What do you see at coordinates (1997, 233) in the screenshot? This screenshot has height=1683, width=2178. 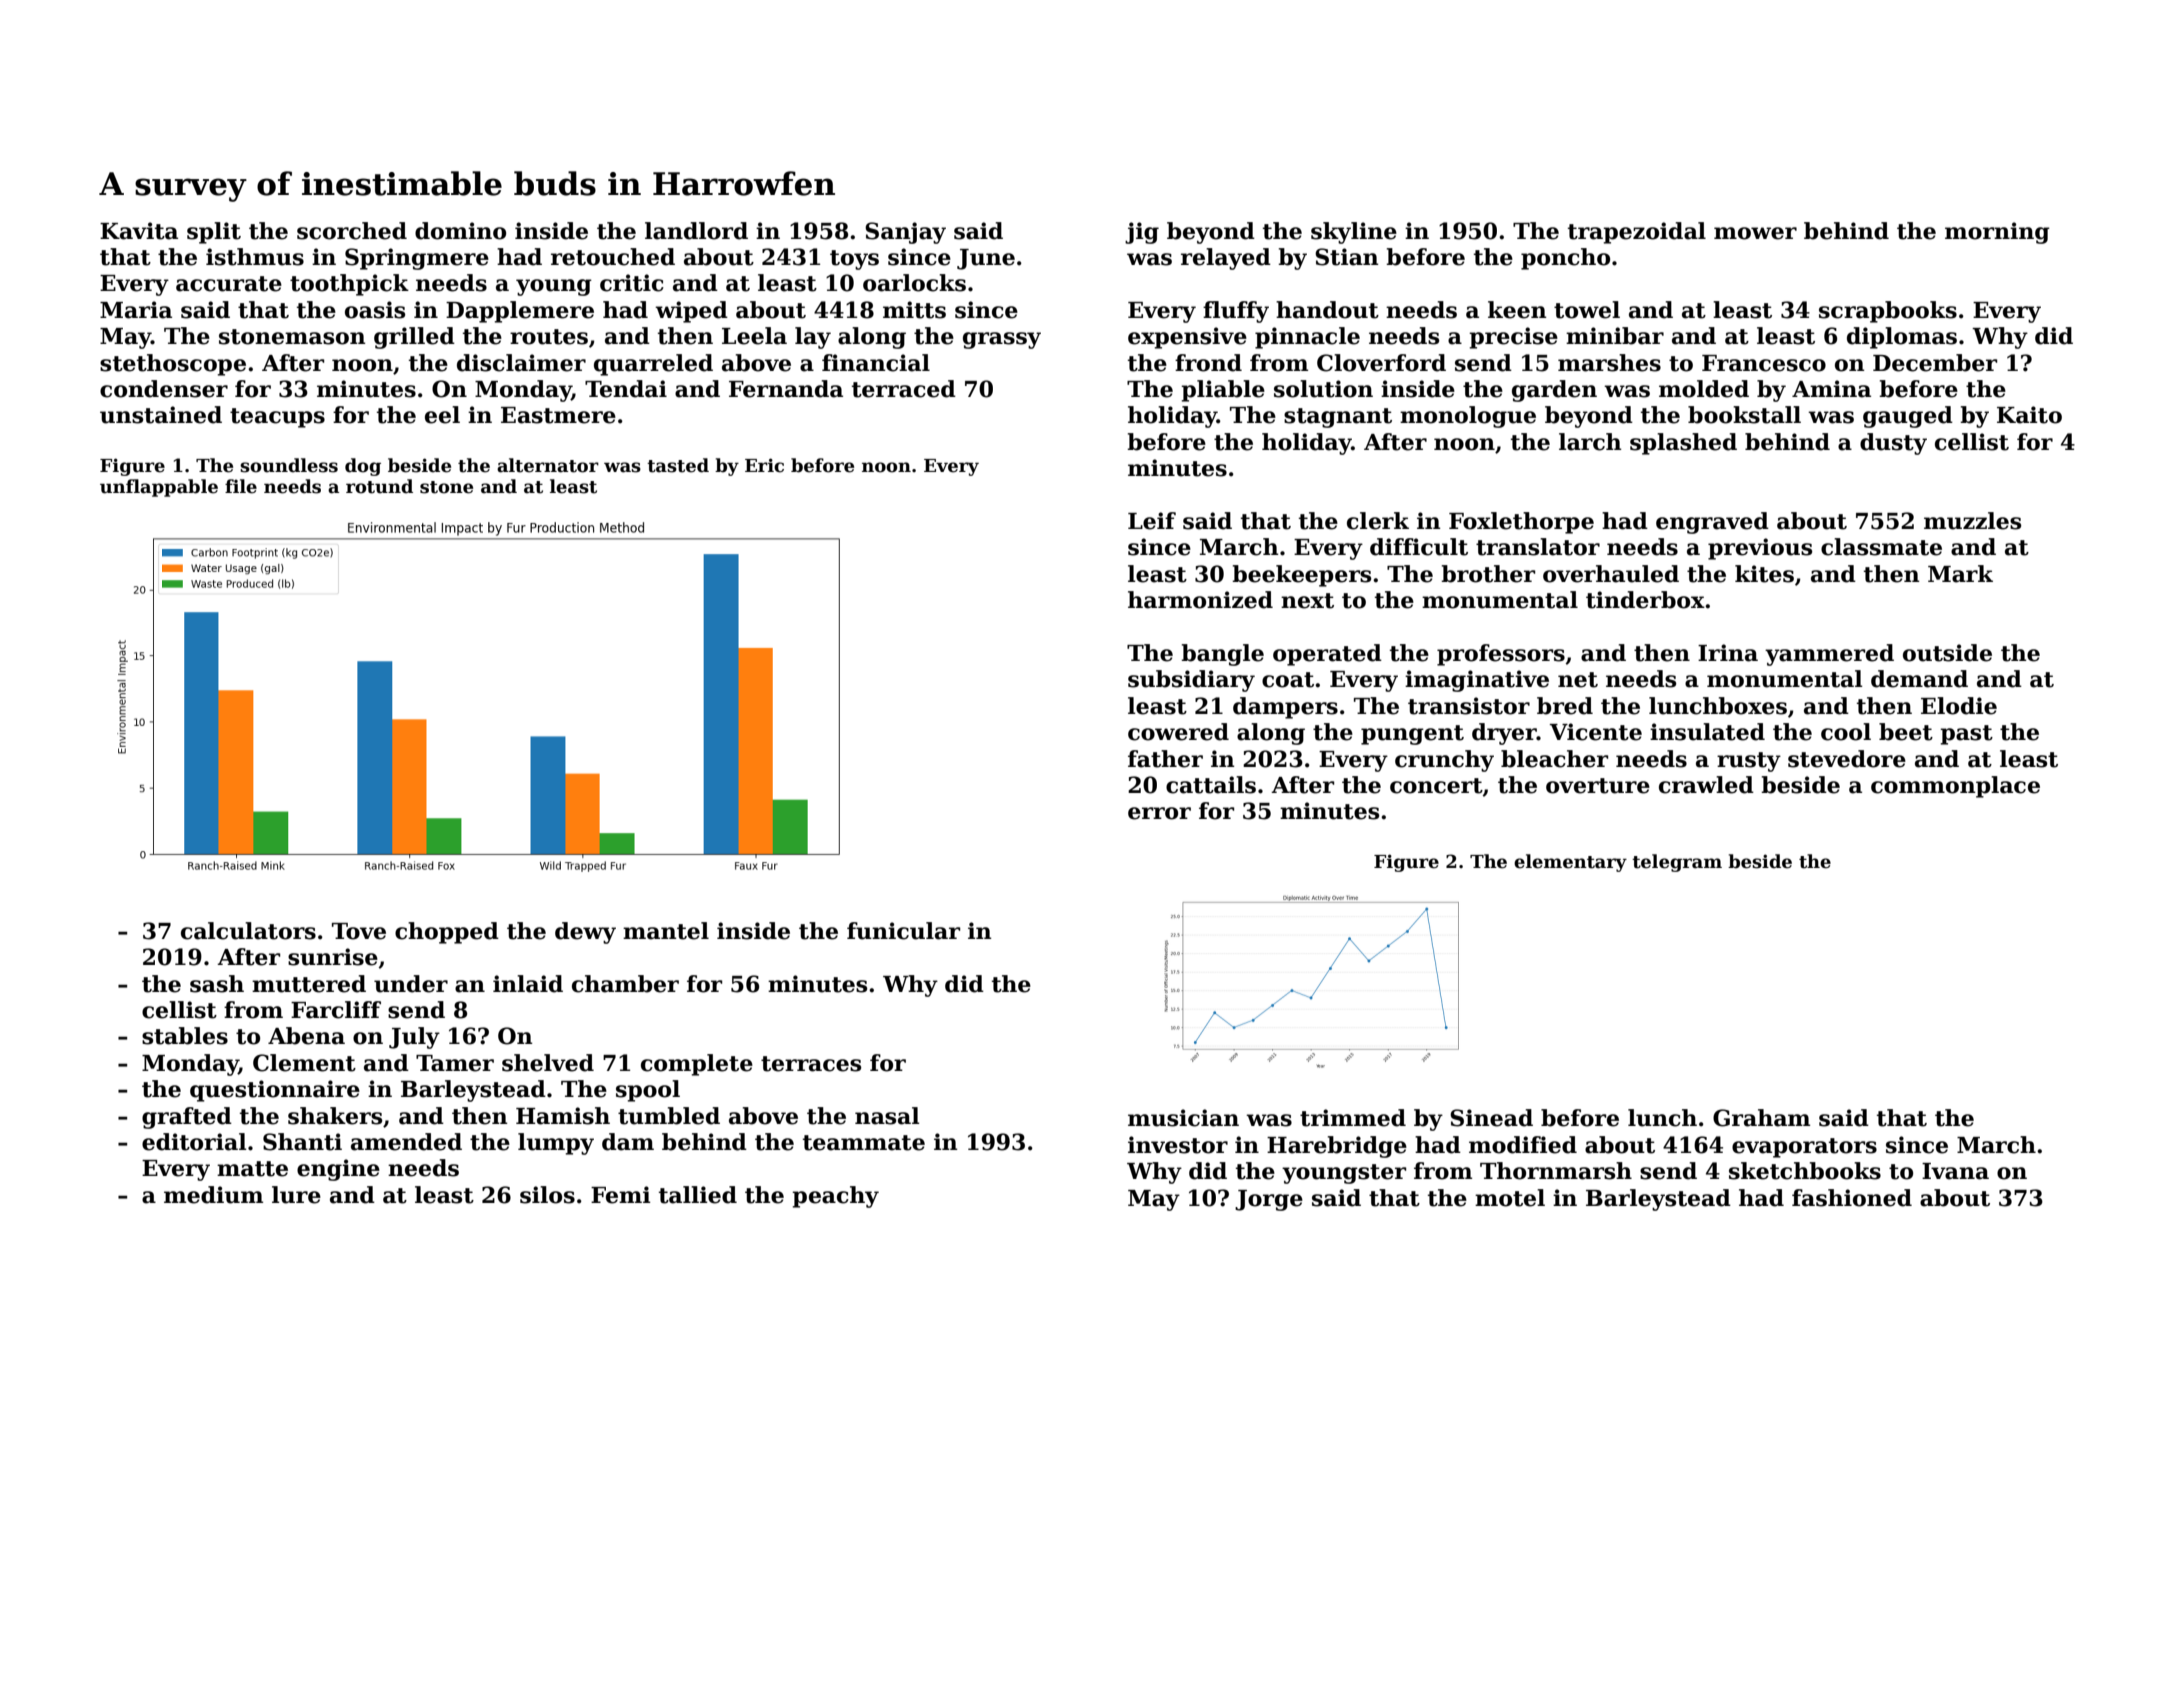 I see `morning` at bounding box center [1997, 233].
